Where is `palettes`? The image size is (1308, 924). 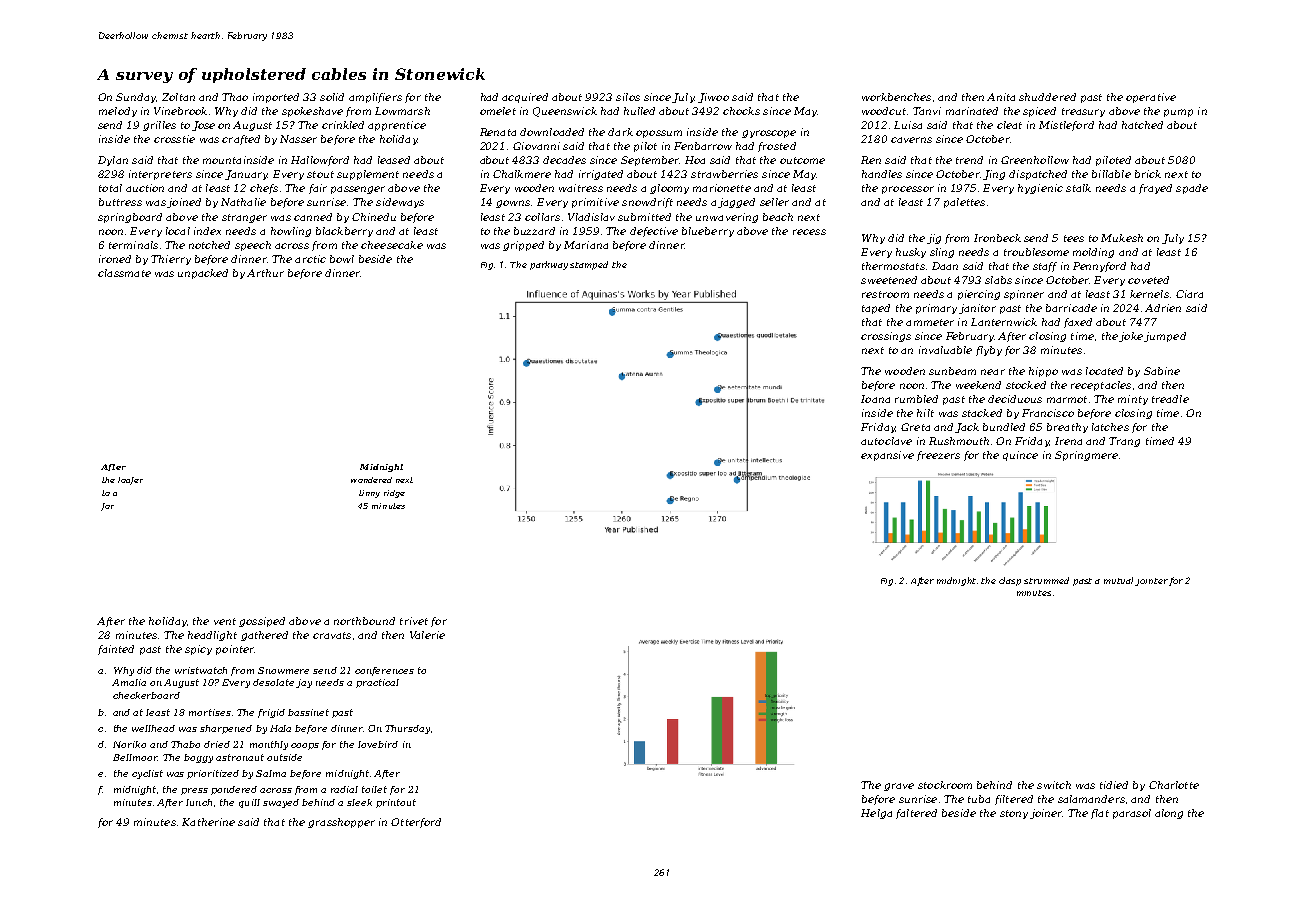
palettes is located at coordinates (964, 203).
